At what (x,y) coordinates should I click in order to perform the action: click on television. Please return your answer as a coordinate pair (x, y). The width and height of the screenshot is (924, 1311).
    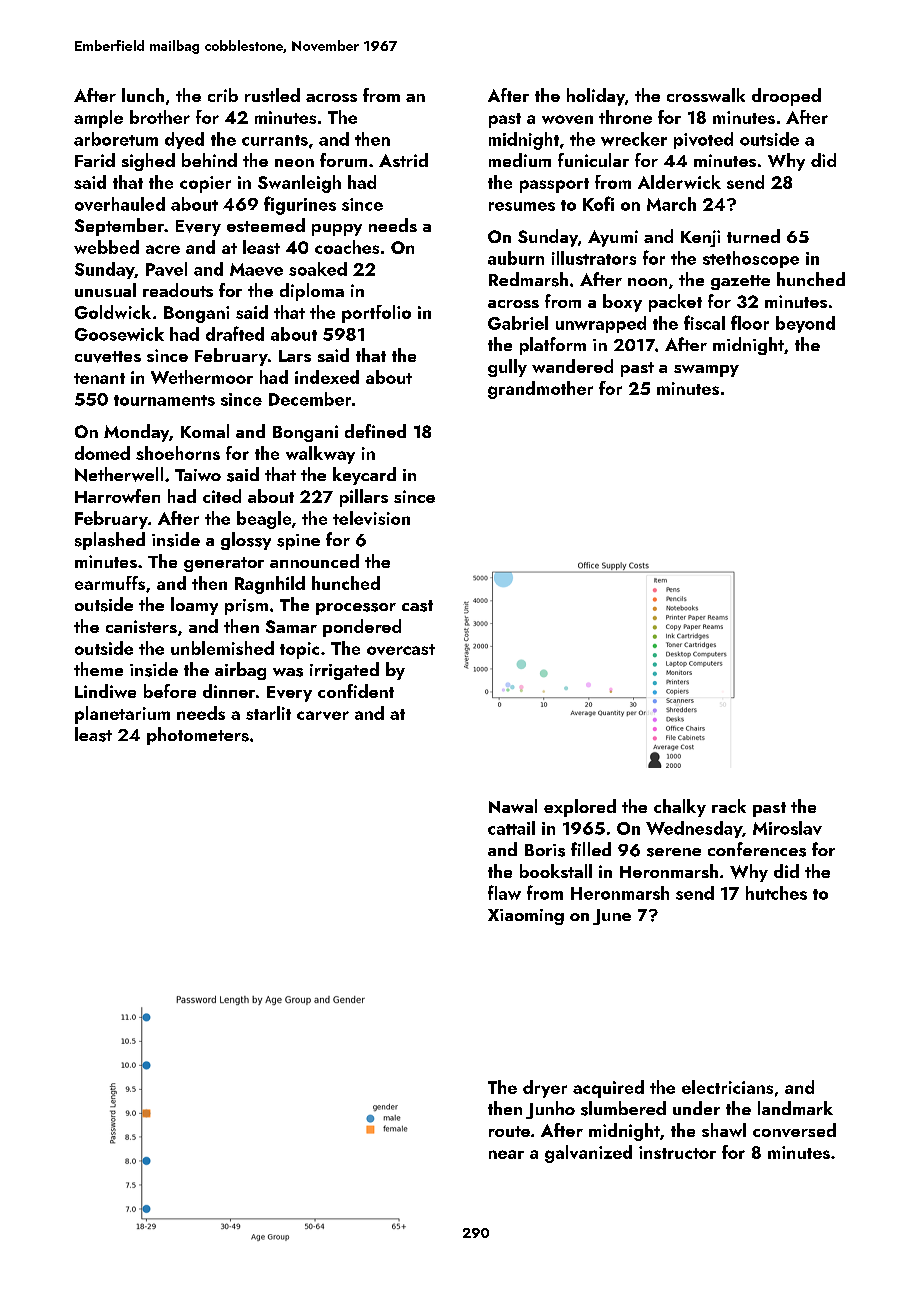
    Looking at the image, I should click on (371, 518).
